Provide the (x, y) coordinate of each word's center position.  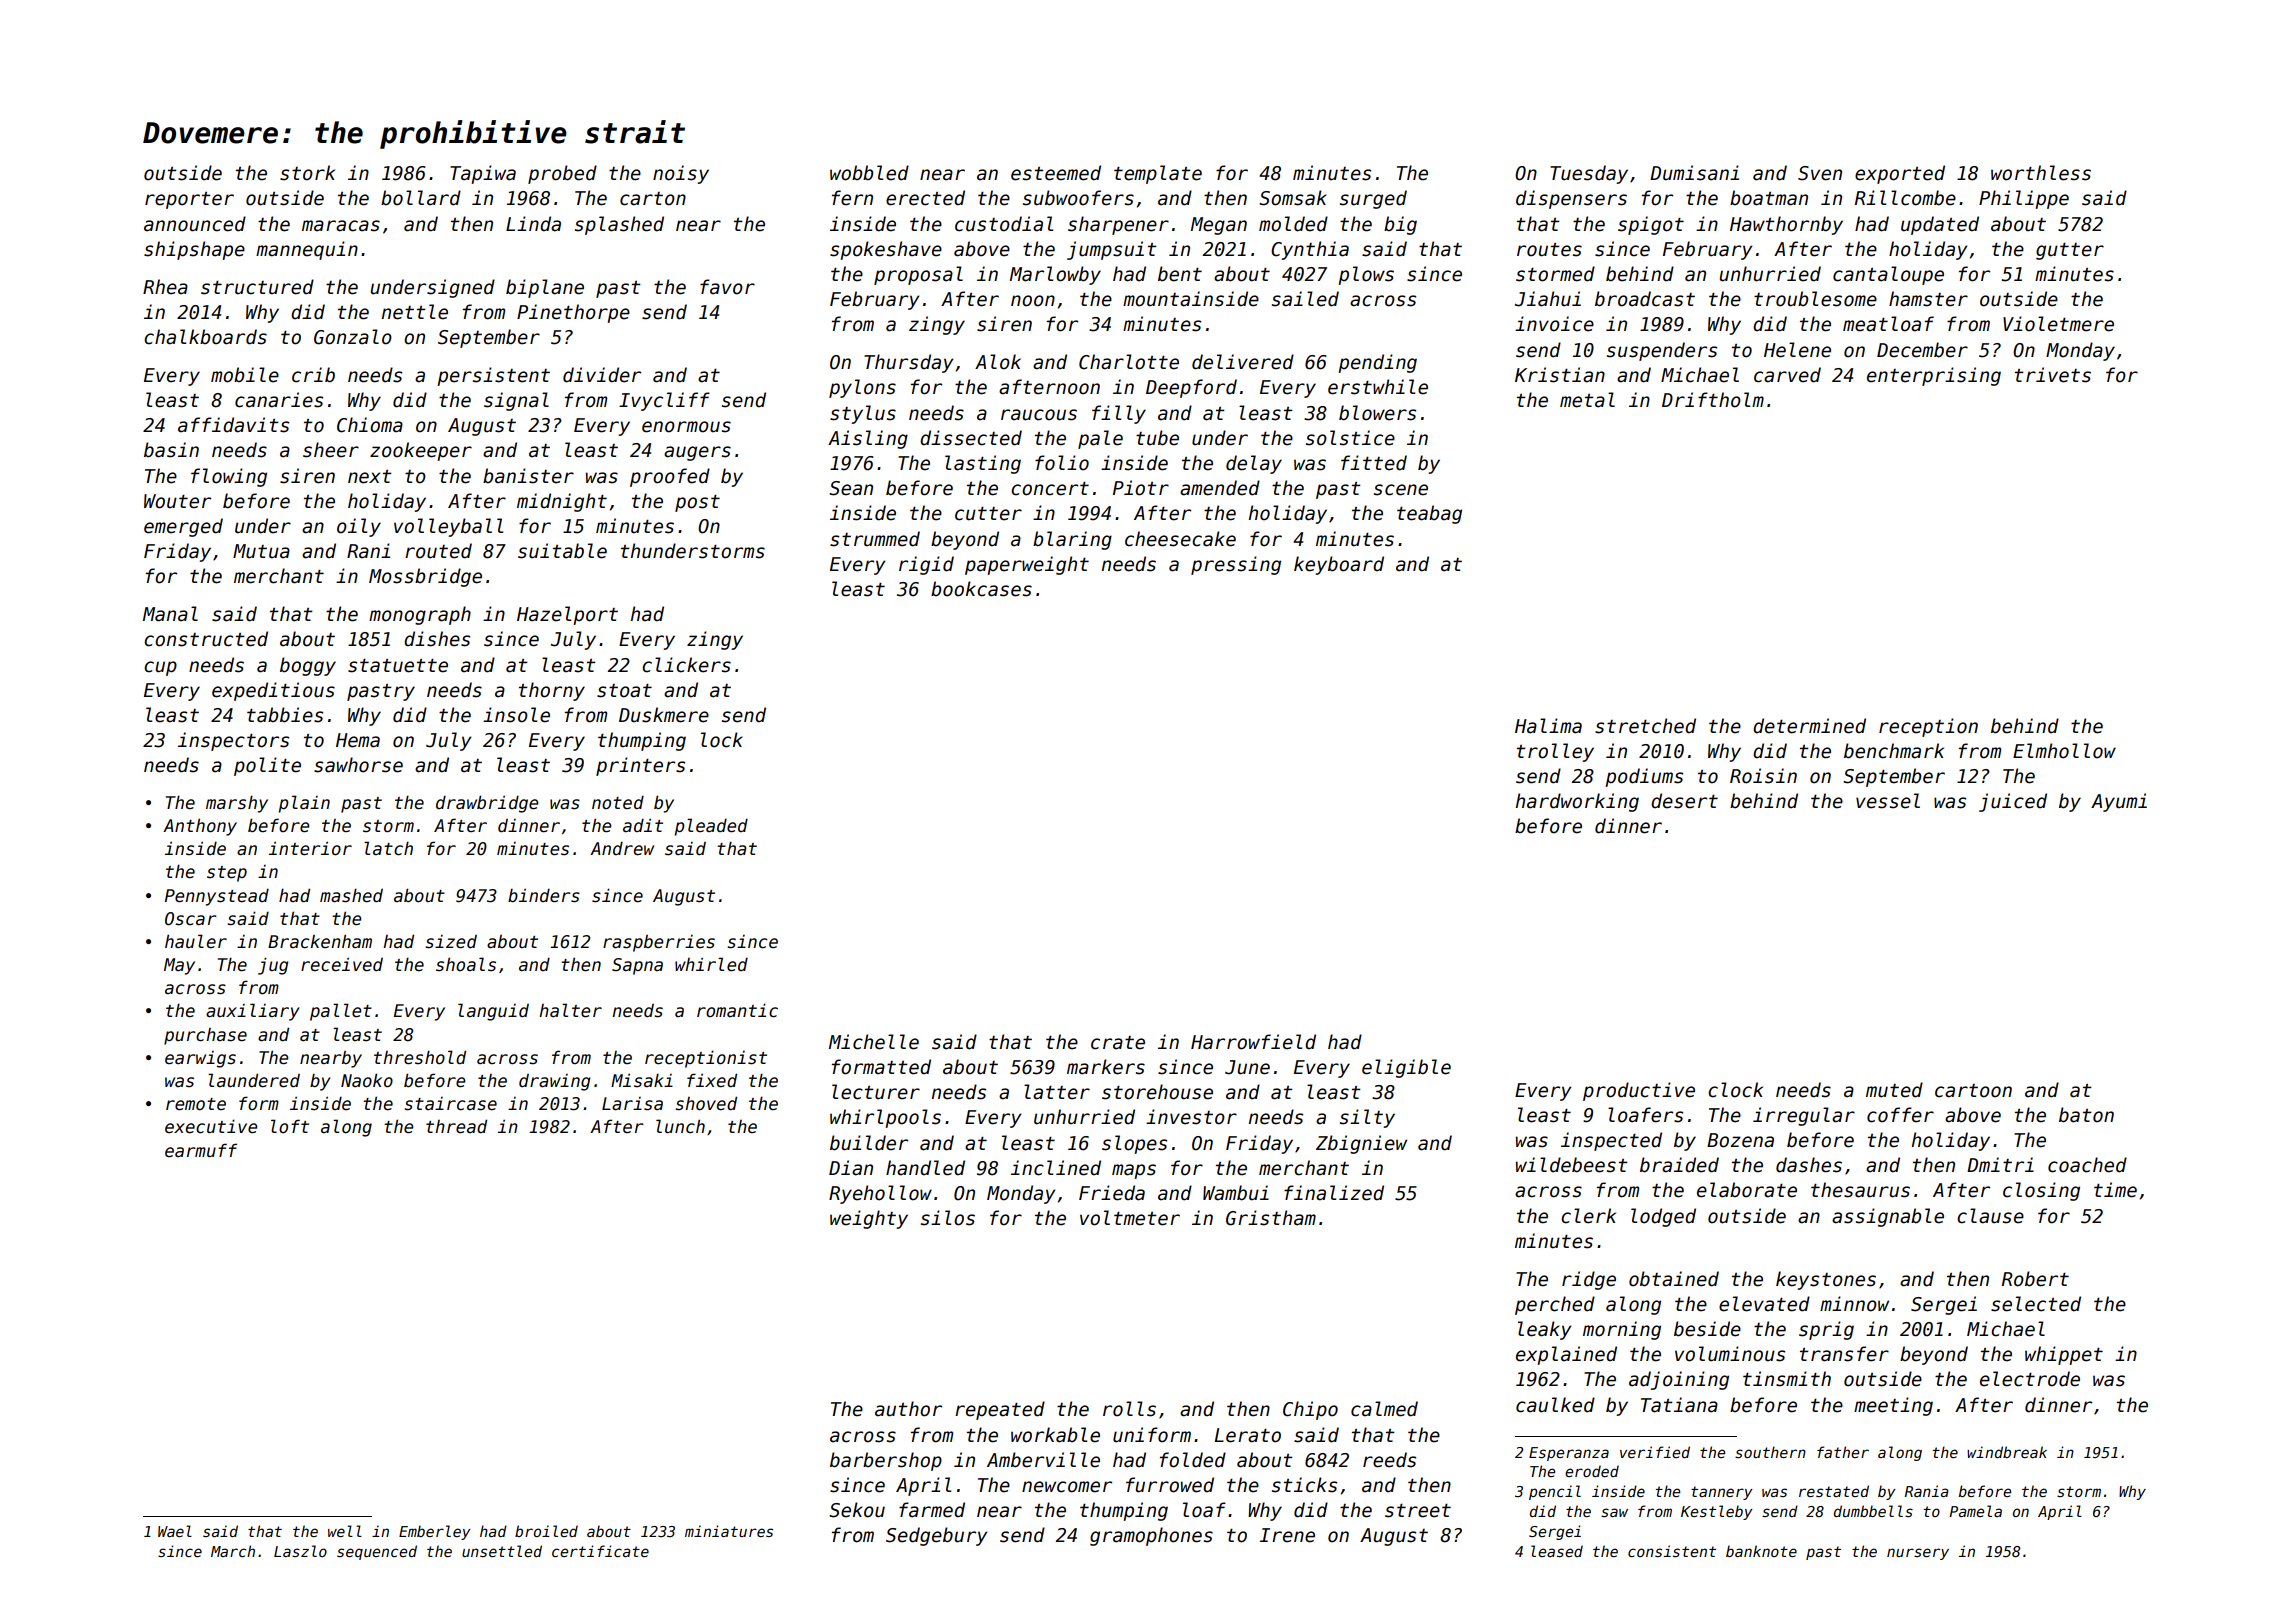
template (1158, 174)
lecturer (876, 1092)
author (908, 1409)
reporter (189, 200)
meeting (1893, 1406)
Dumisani (1694, 173)
